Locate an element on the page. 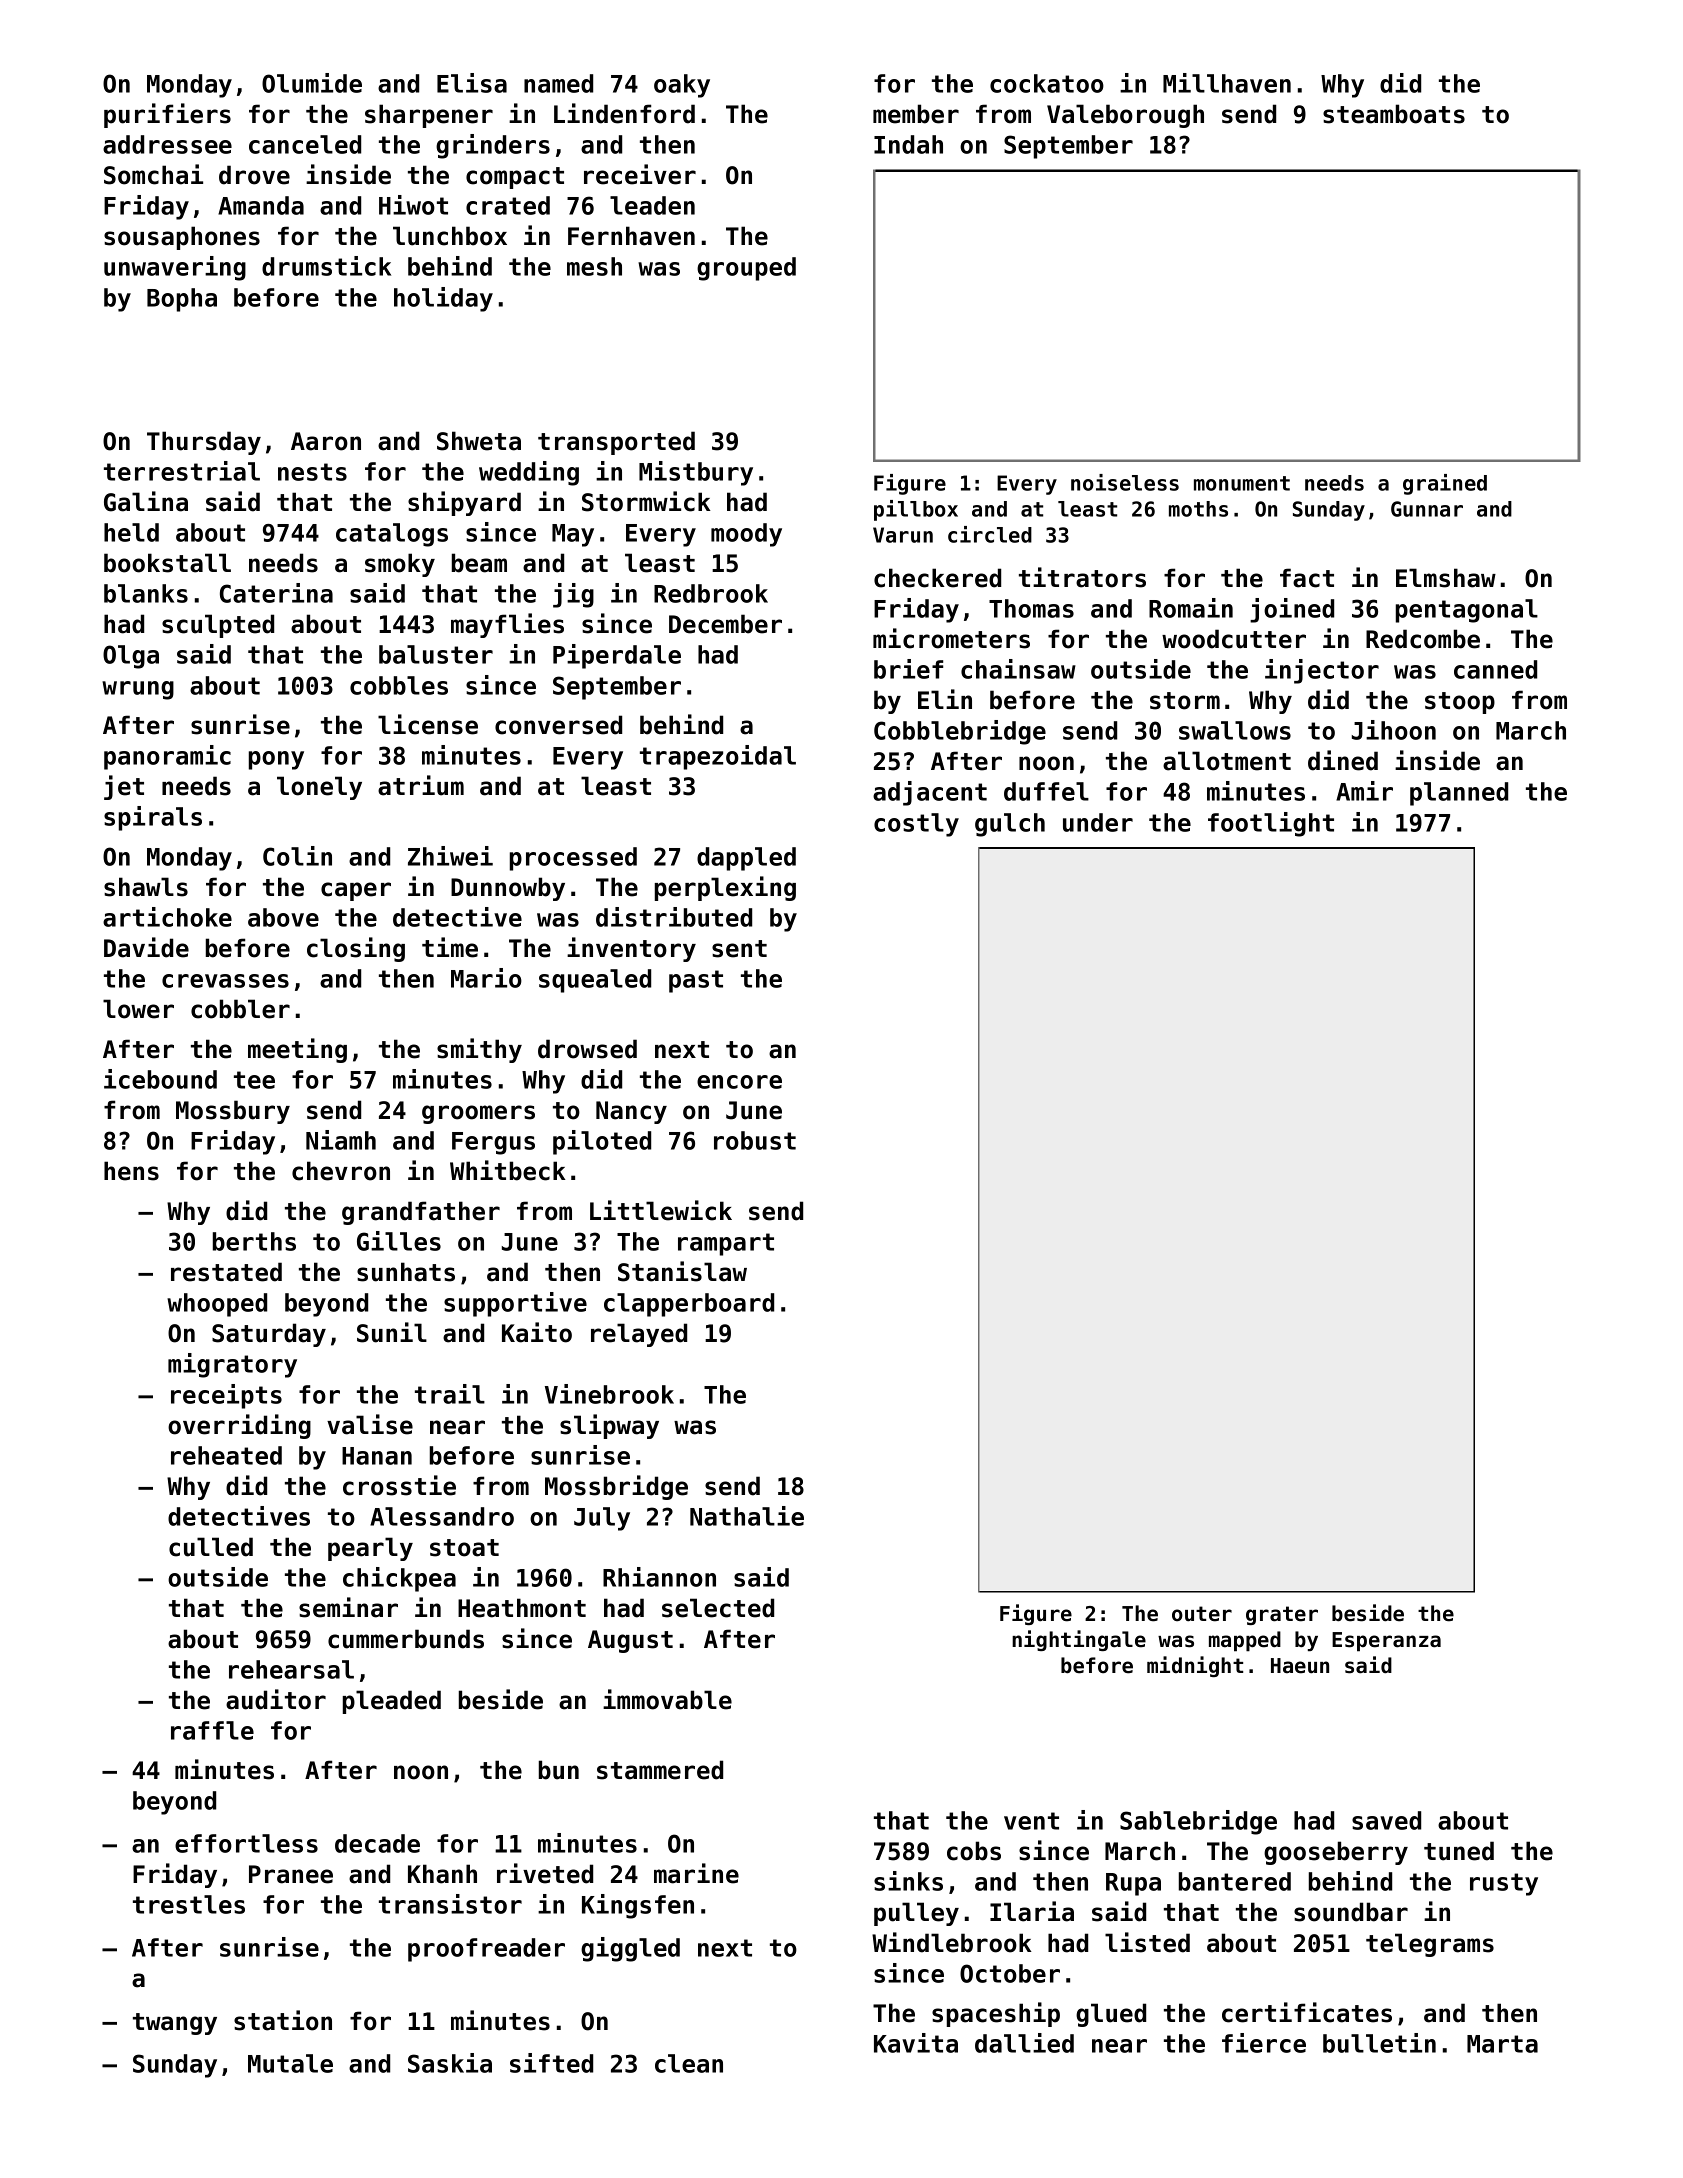 Image resolution: width=1683 pixels, height=2178 pixels. robust is located at coordinates (755, 1140).
